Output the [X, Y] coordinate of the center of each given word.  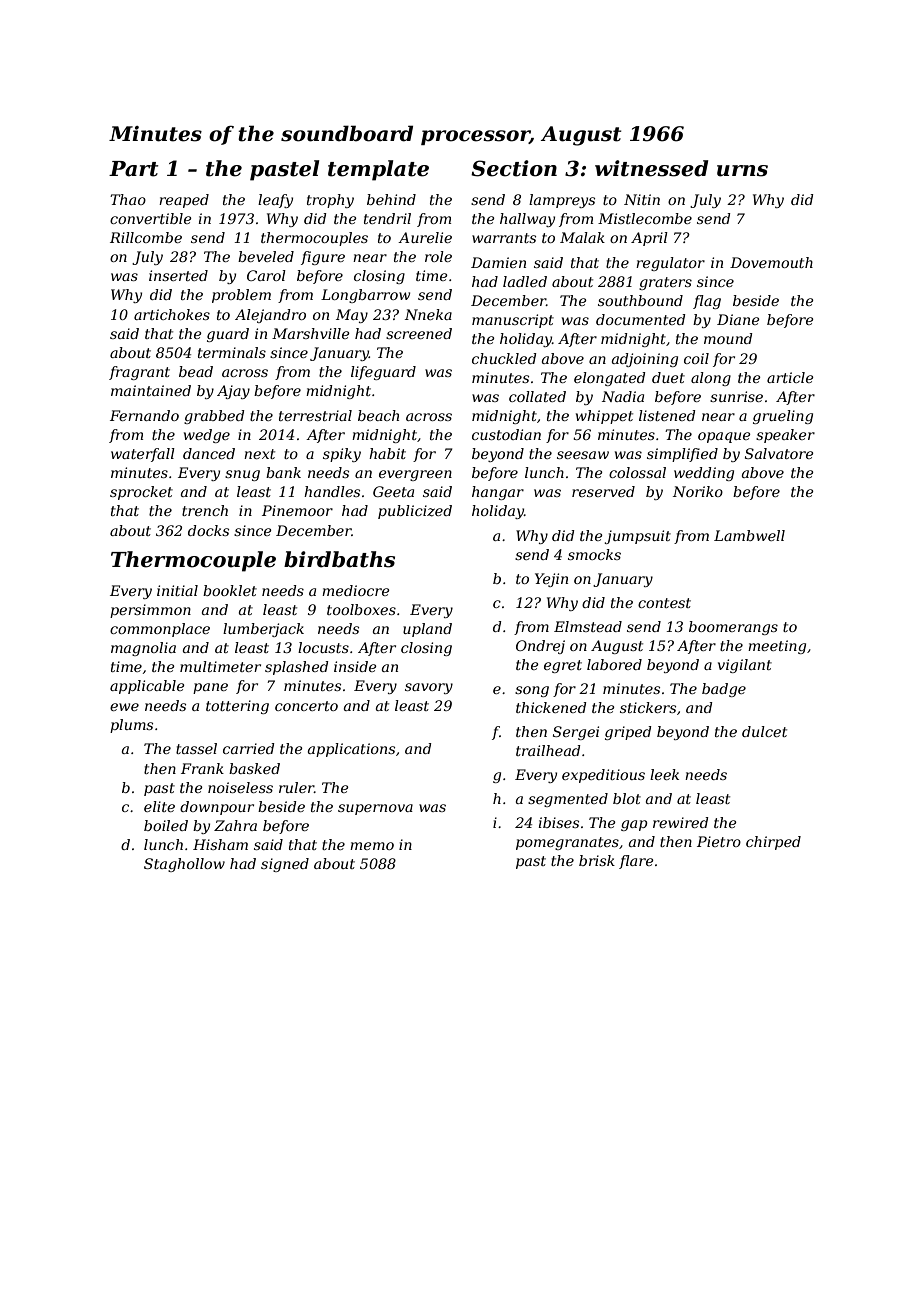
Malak [582, 237]
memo [372, 846]
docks [208, 530]
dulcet [764, 731]
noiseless [240, 787]
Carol [266, 275]
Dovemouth [771, 262]
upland [427, 630]
